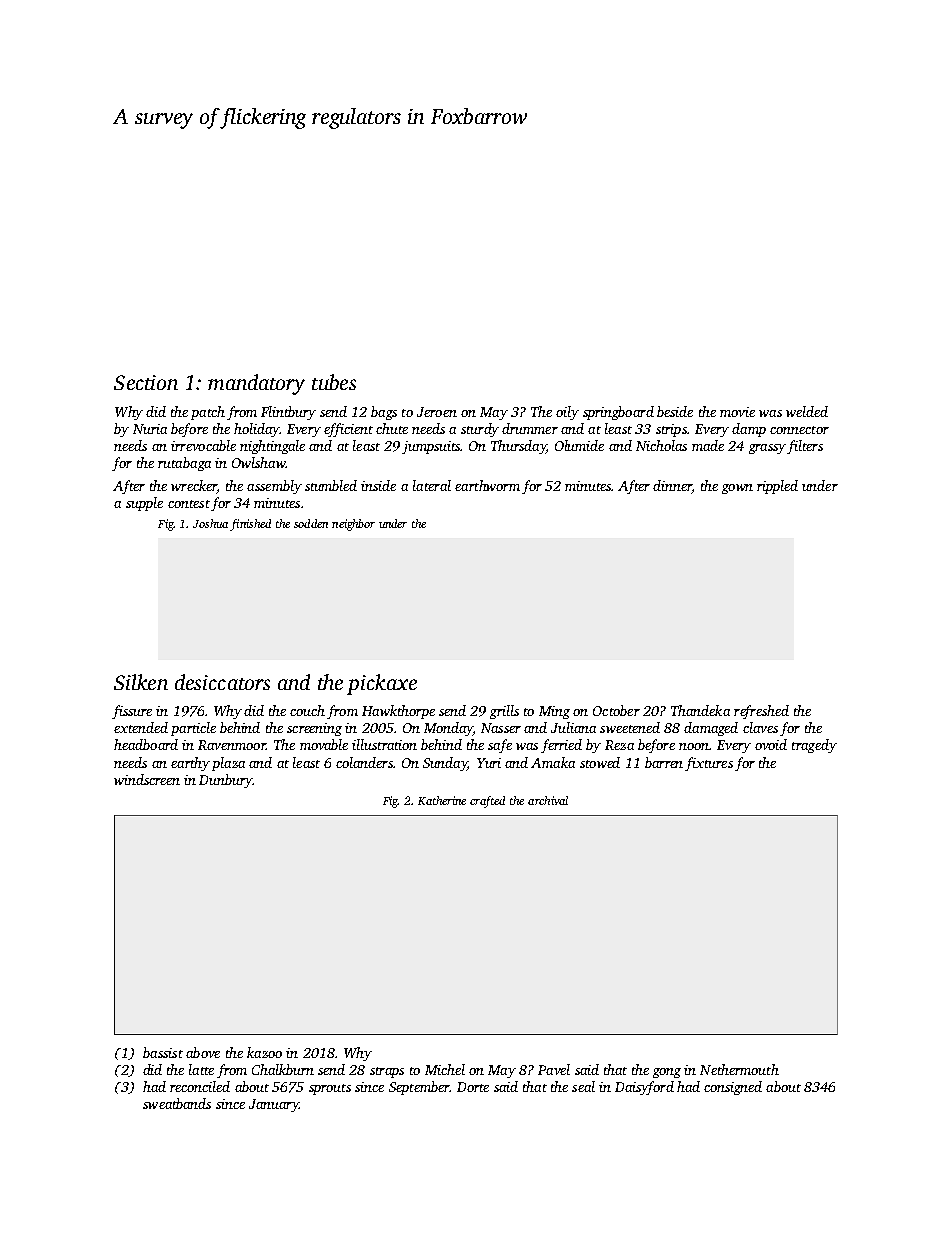  I want to click on oily, so click(567, 413).
